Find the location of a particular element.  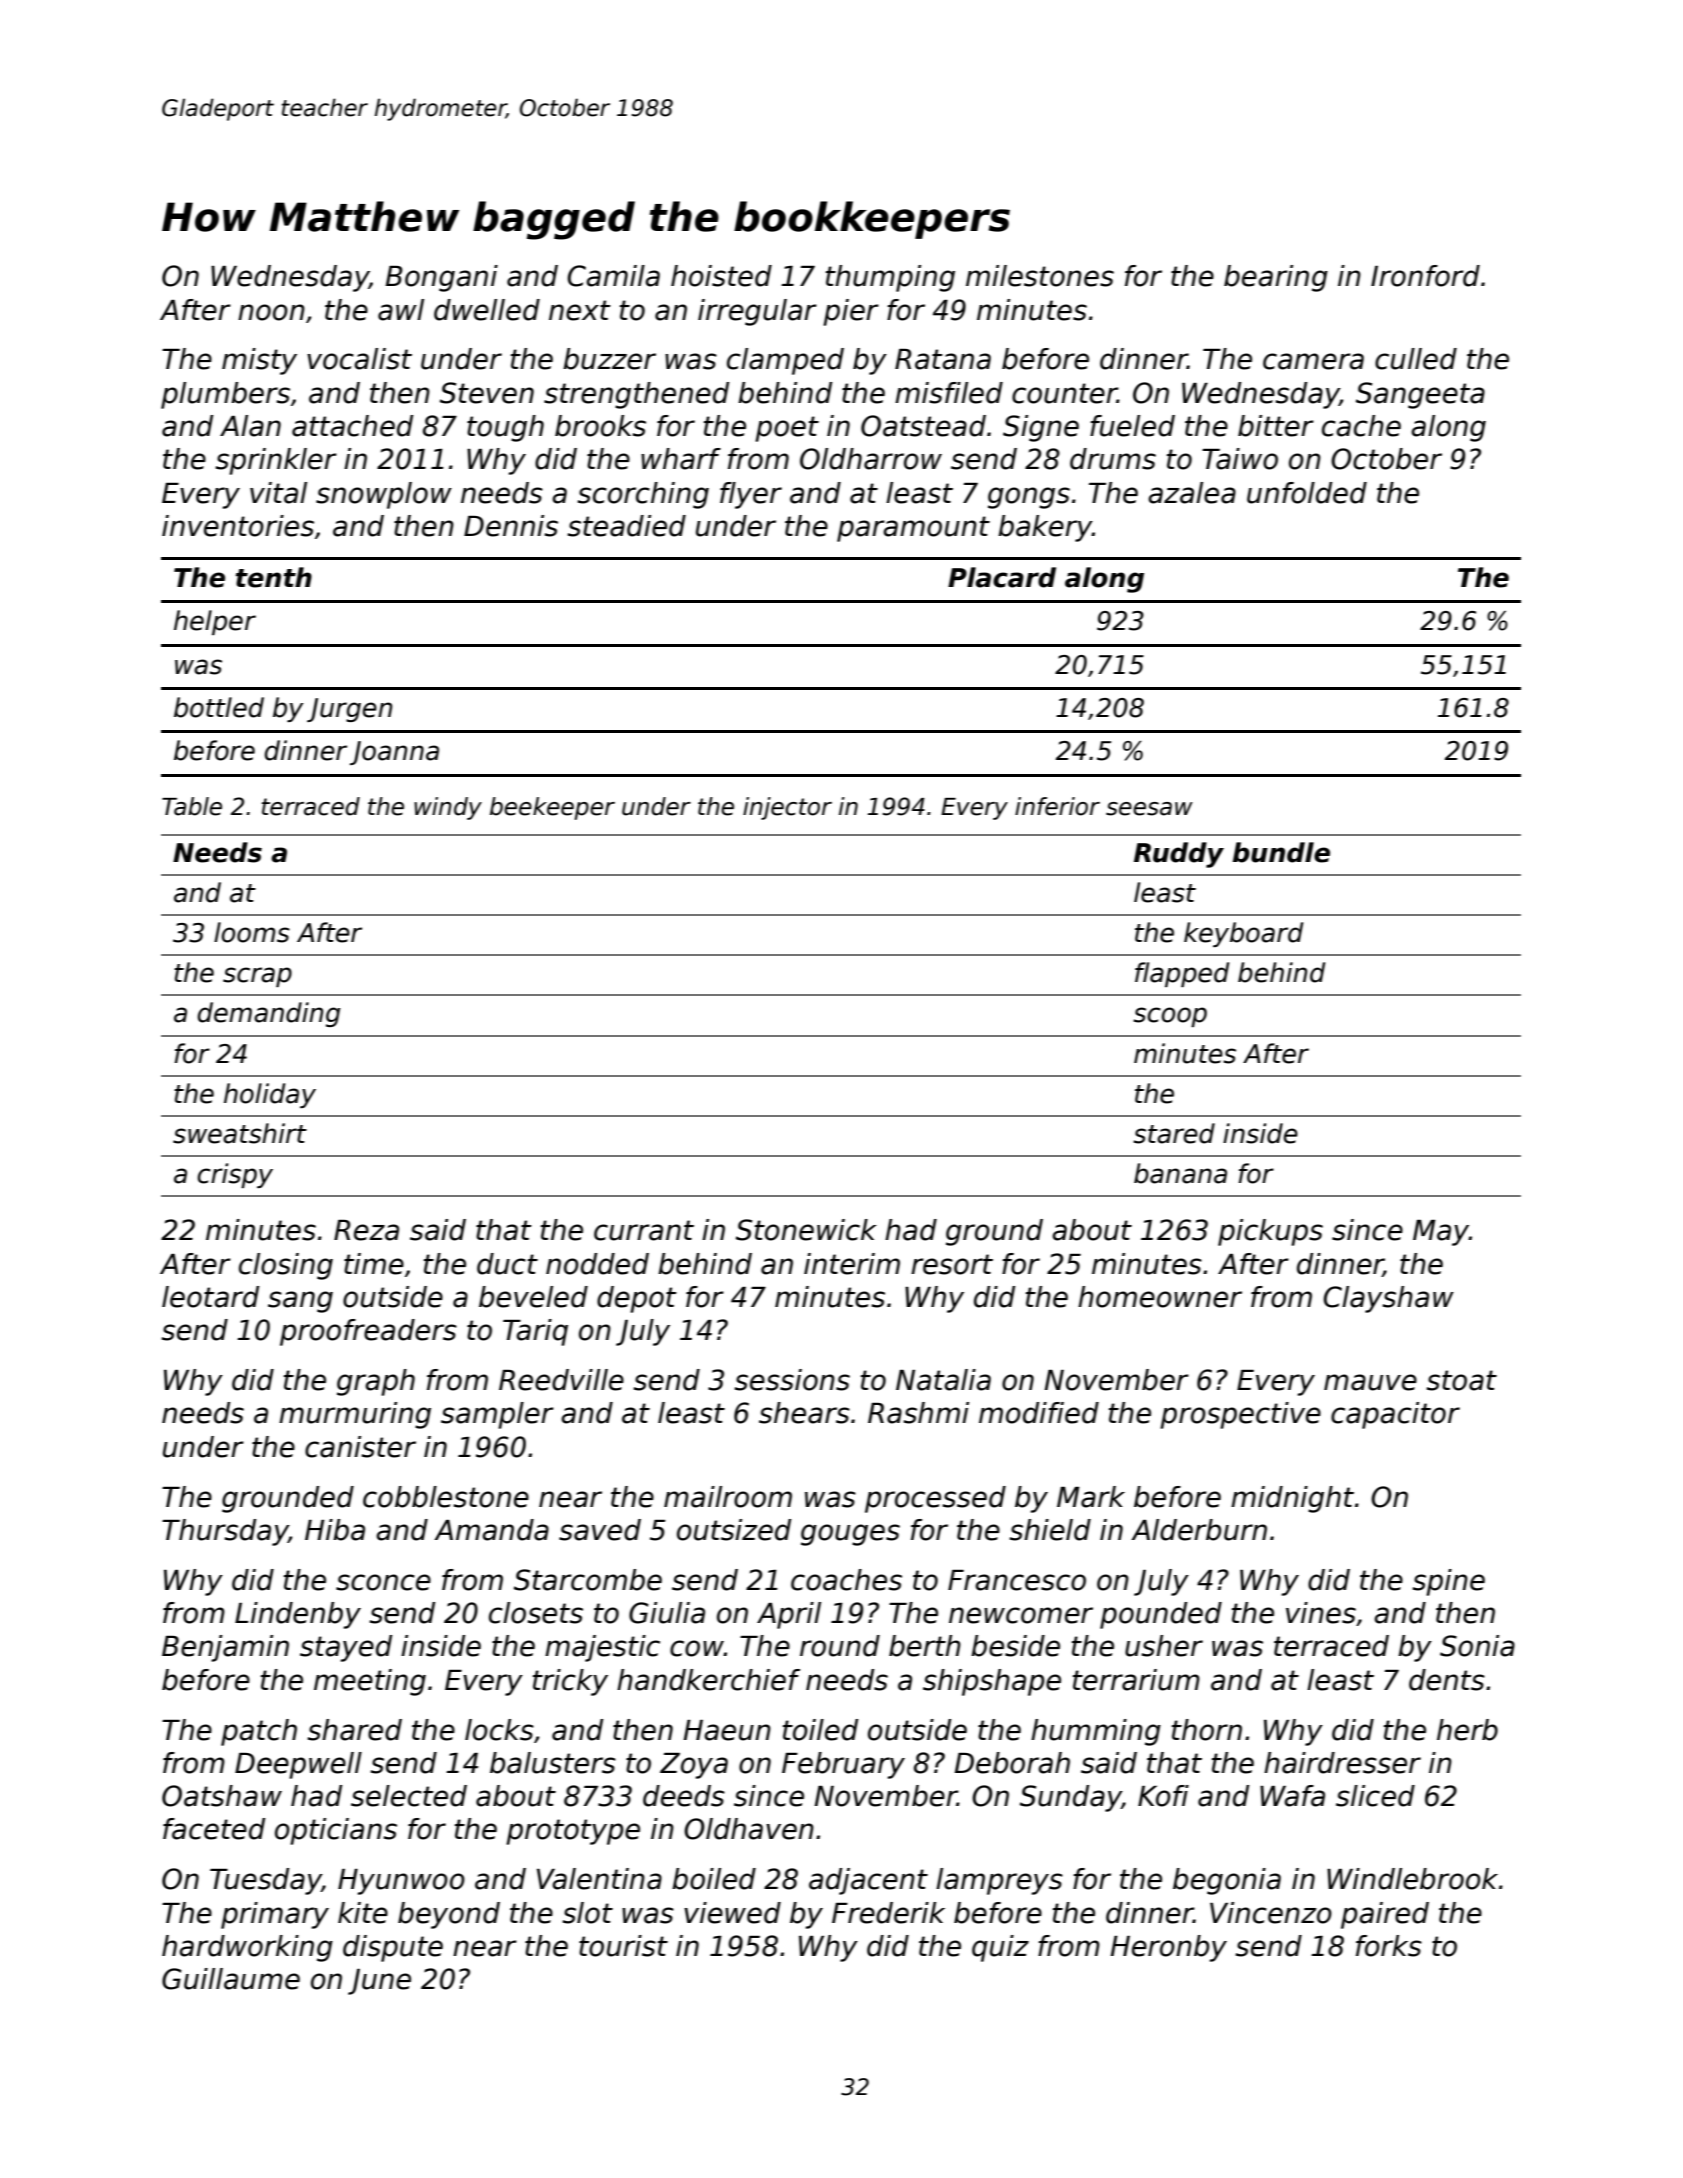

February is located at coordinates (843, 1765).
